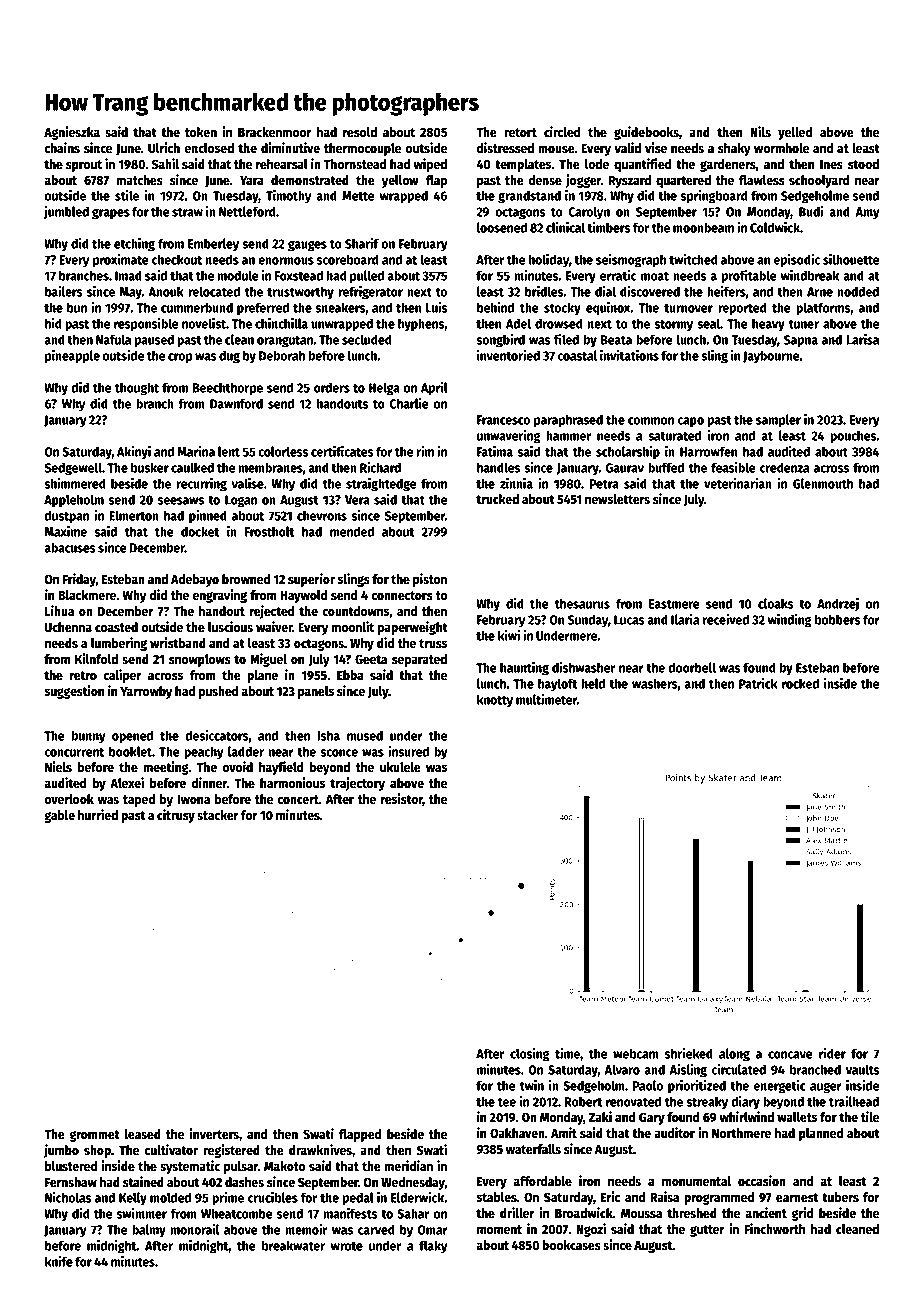  What do you see at coordinates (201, 132) in the screenshot?
I see `token` at bounding box center [201, 132].
